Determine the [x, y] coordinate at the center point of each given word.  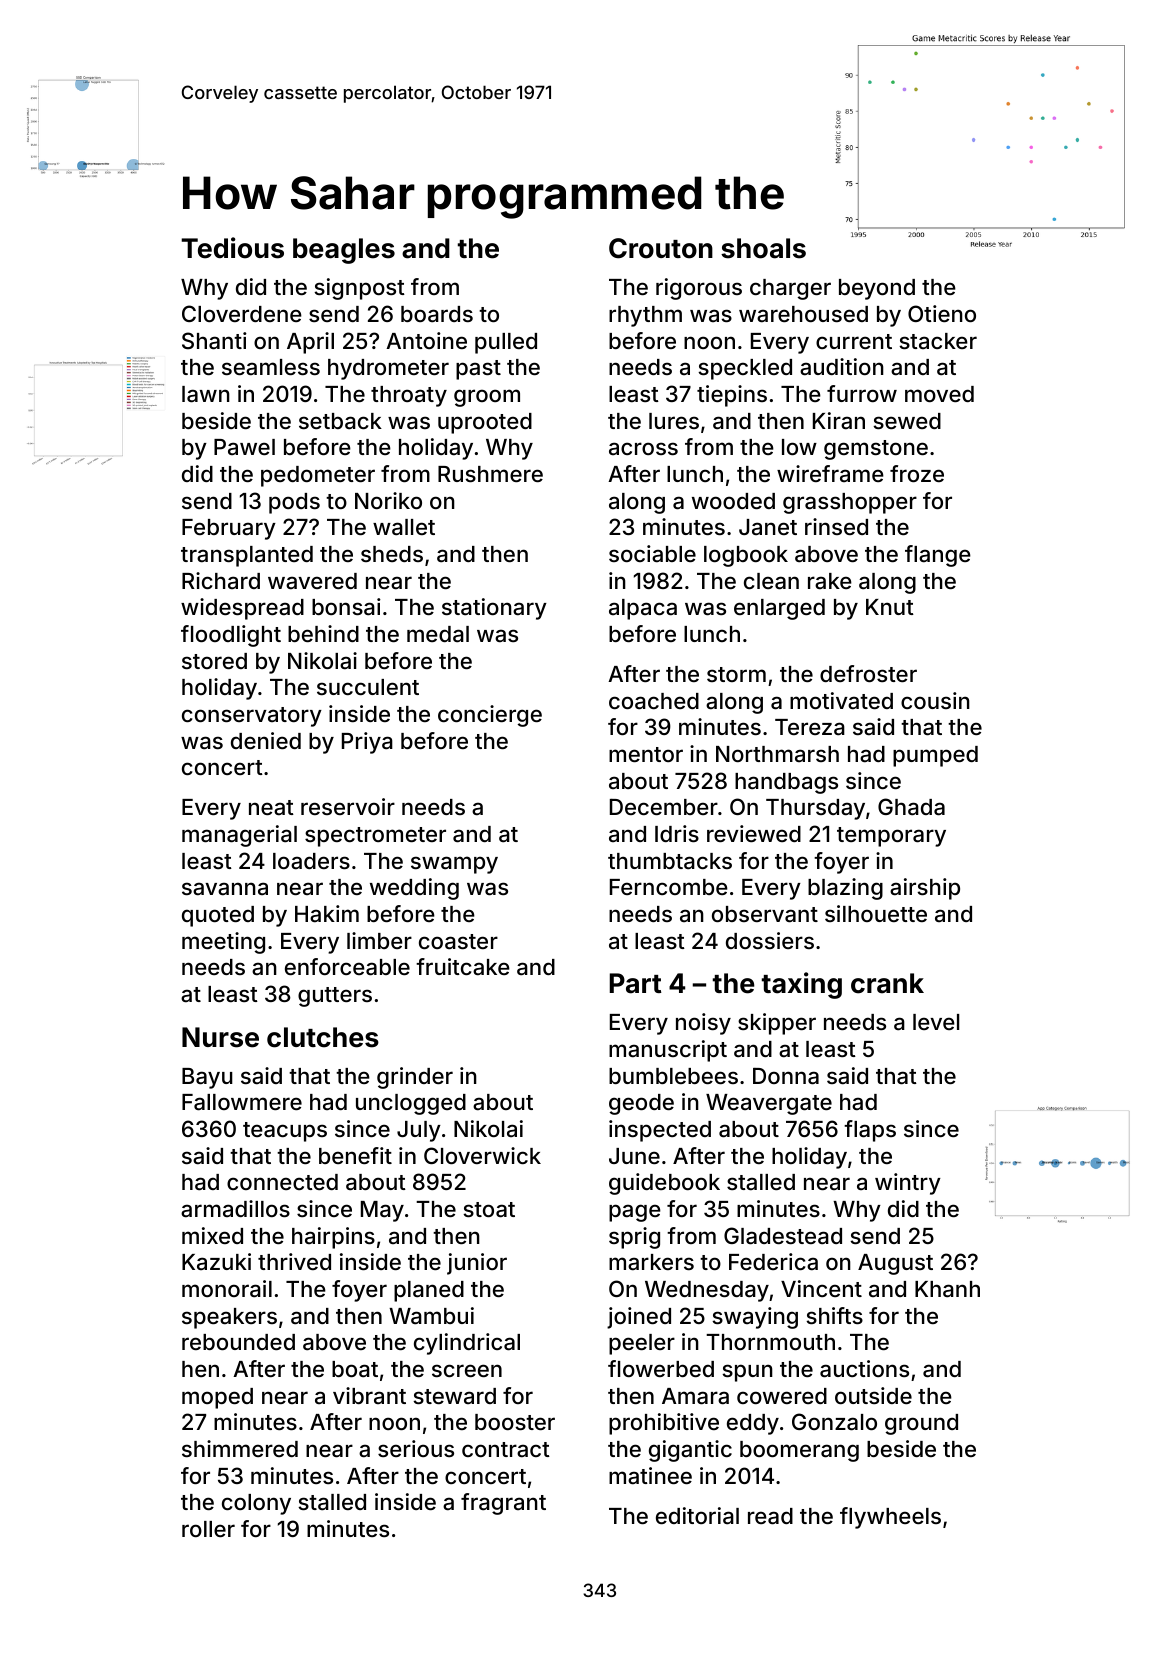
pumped [935, 756]
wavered [312, 581]
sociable [652, 554]
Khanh [947, 1289]
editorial [697, 1516]
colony [256, 1504]
